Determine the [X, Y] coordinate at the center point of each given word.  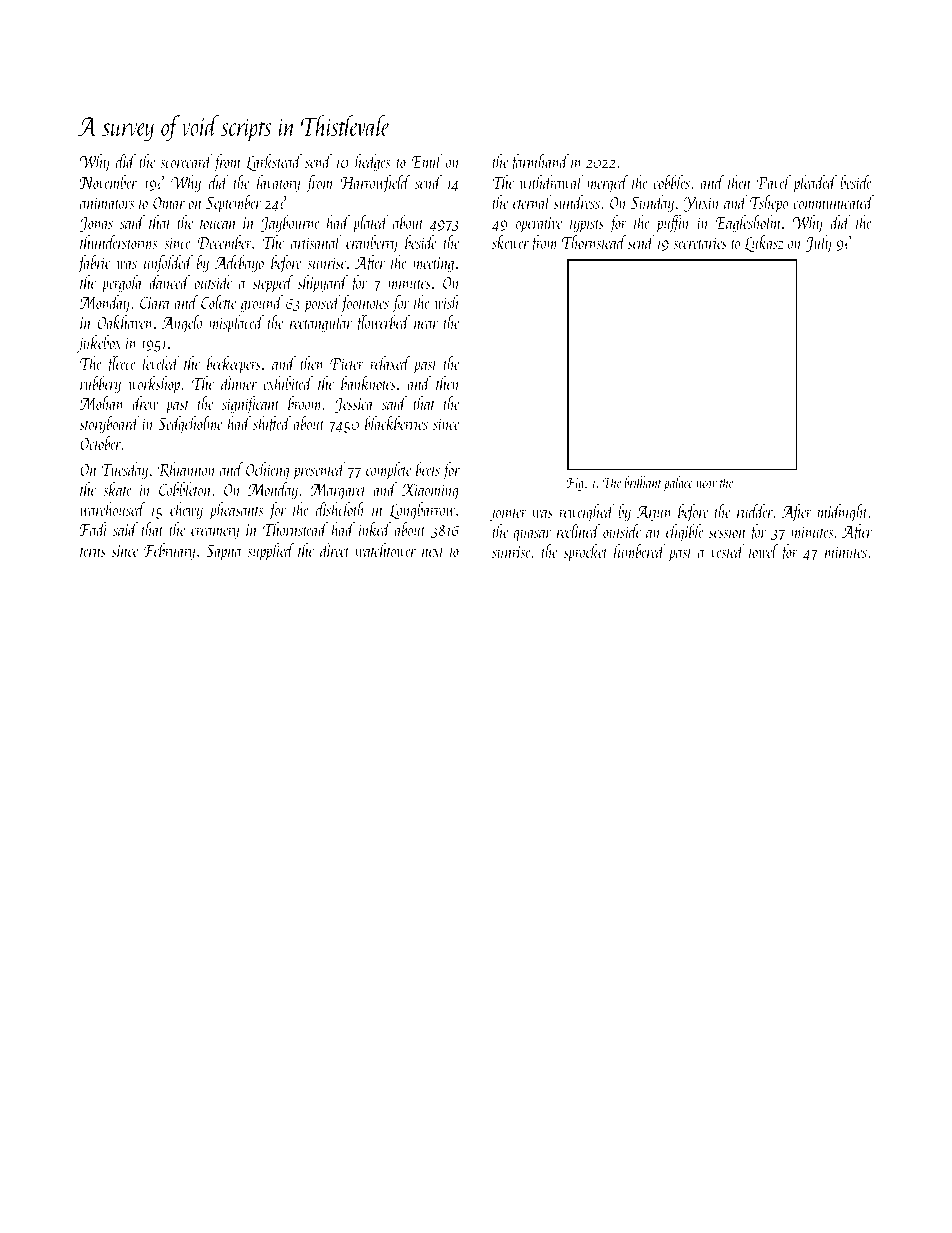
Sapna [223, 552]
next [433, 552]
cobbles [671, 182]
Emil [427, 161]
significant [251, 405]
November [108, 182]
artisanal [316, 242]
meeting [433, 265]
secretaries [700, 243]
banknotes [368, 383]
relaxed [390, 363]
